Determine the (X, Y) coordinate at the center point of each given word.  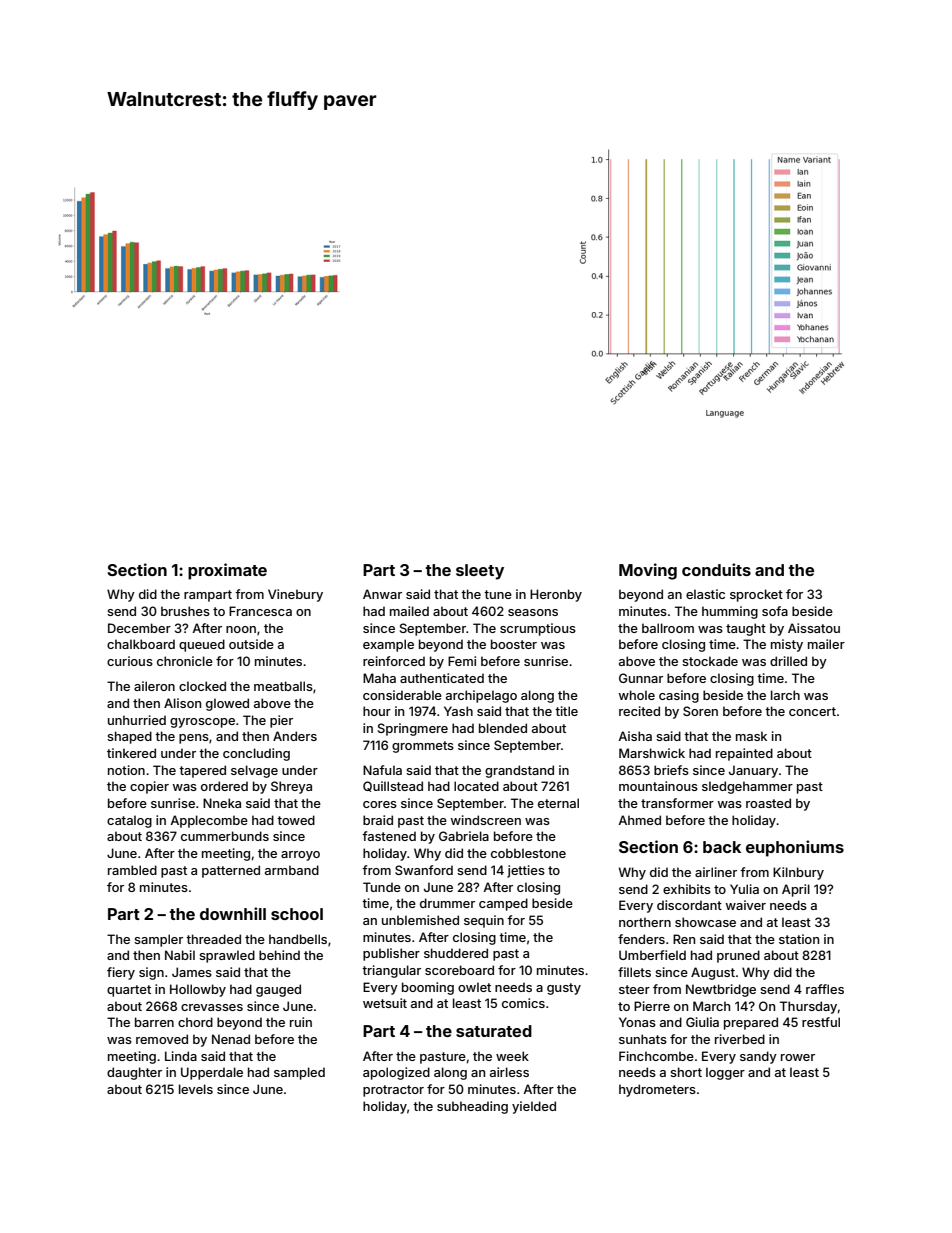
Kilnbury (798, 873)
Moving (648, 571)
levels (196, 1089)
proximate (227, 571)
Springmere (413, 729)
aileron (154, 686)
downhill (233, 913)
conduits (716, 569)
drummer (447, 903)
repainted (744, 754)
